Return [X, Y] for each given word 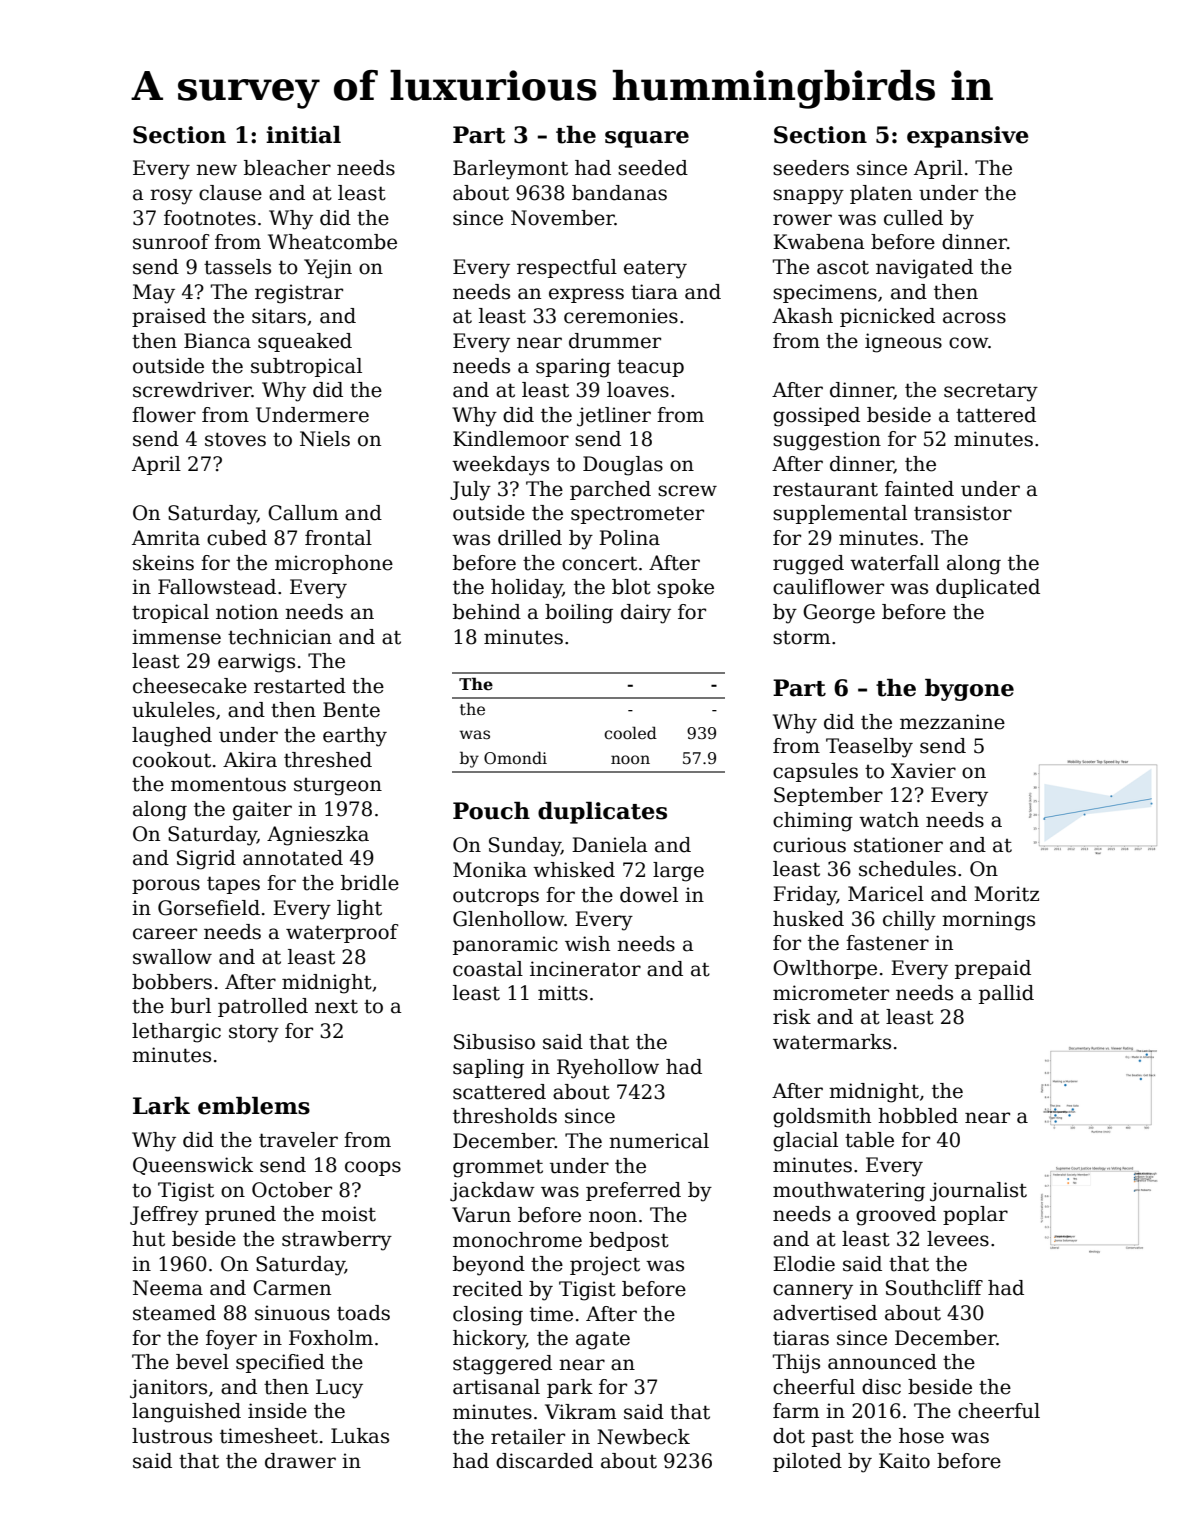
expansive [968, 137]
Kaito [904, 1461]
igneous [903, 343]
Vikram [580, 1412]
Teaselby [869, 748]
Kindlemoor [511, 439]
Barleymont [510, 170]
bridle [370, 883]
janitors [168, 1389]
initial [303, 135]
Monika [490, 870]
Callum [303, 513]
